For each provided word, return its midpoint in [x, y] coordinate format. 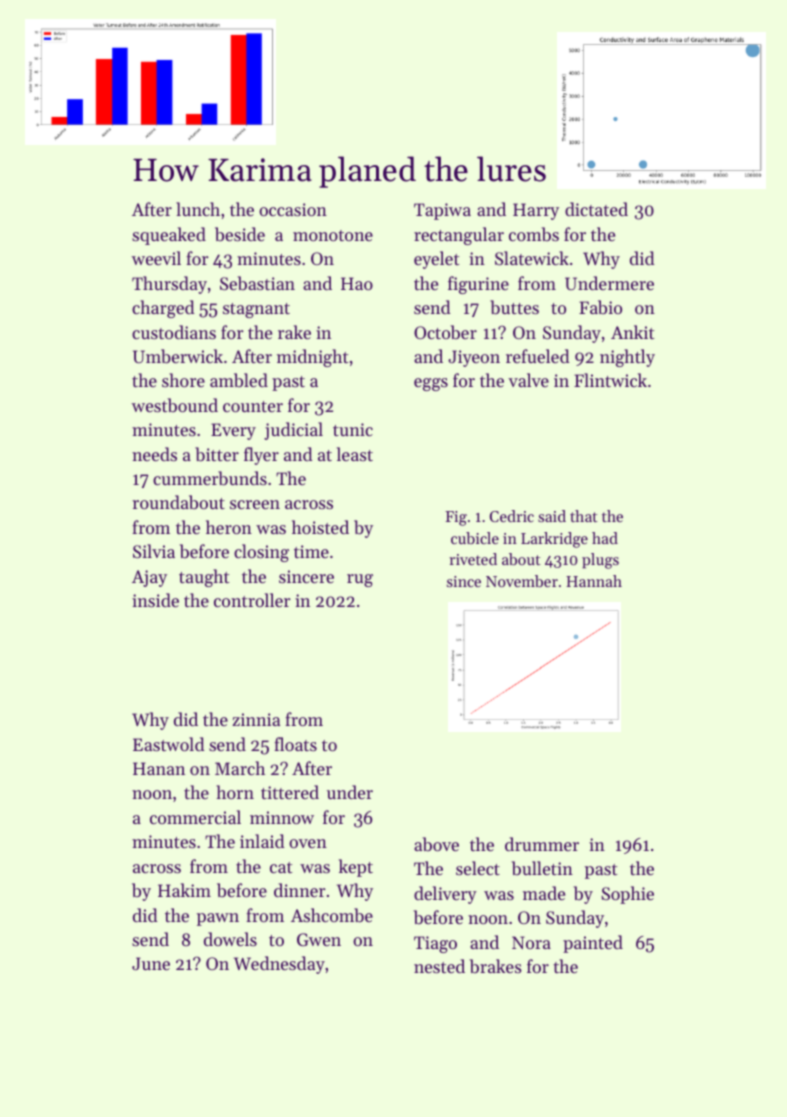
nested [439, 966]
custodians [174, 332]
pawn [218, 919]
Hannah [594, 581]
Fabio [600, 307]
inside [155, 600]
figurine [478, 285]
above [436, 844]
